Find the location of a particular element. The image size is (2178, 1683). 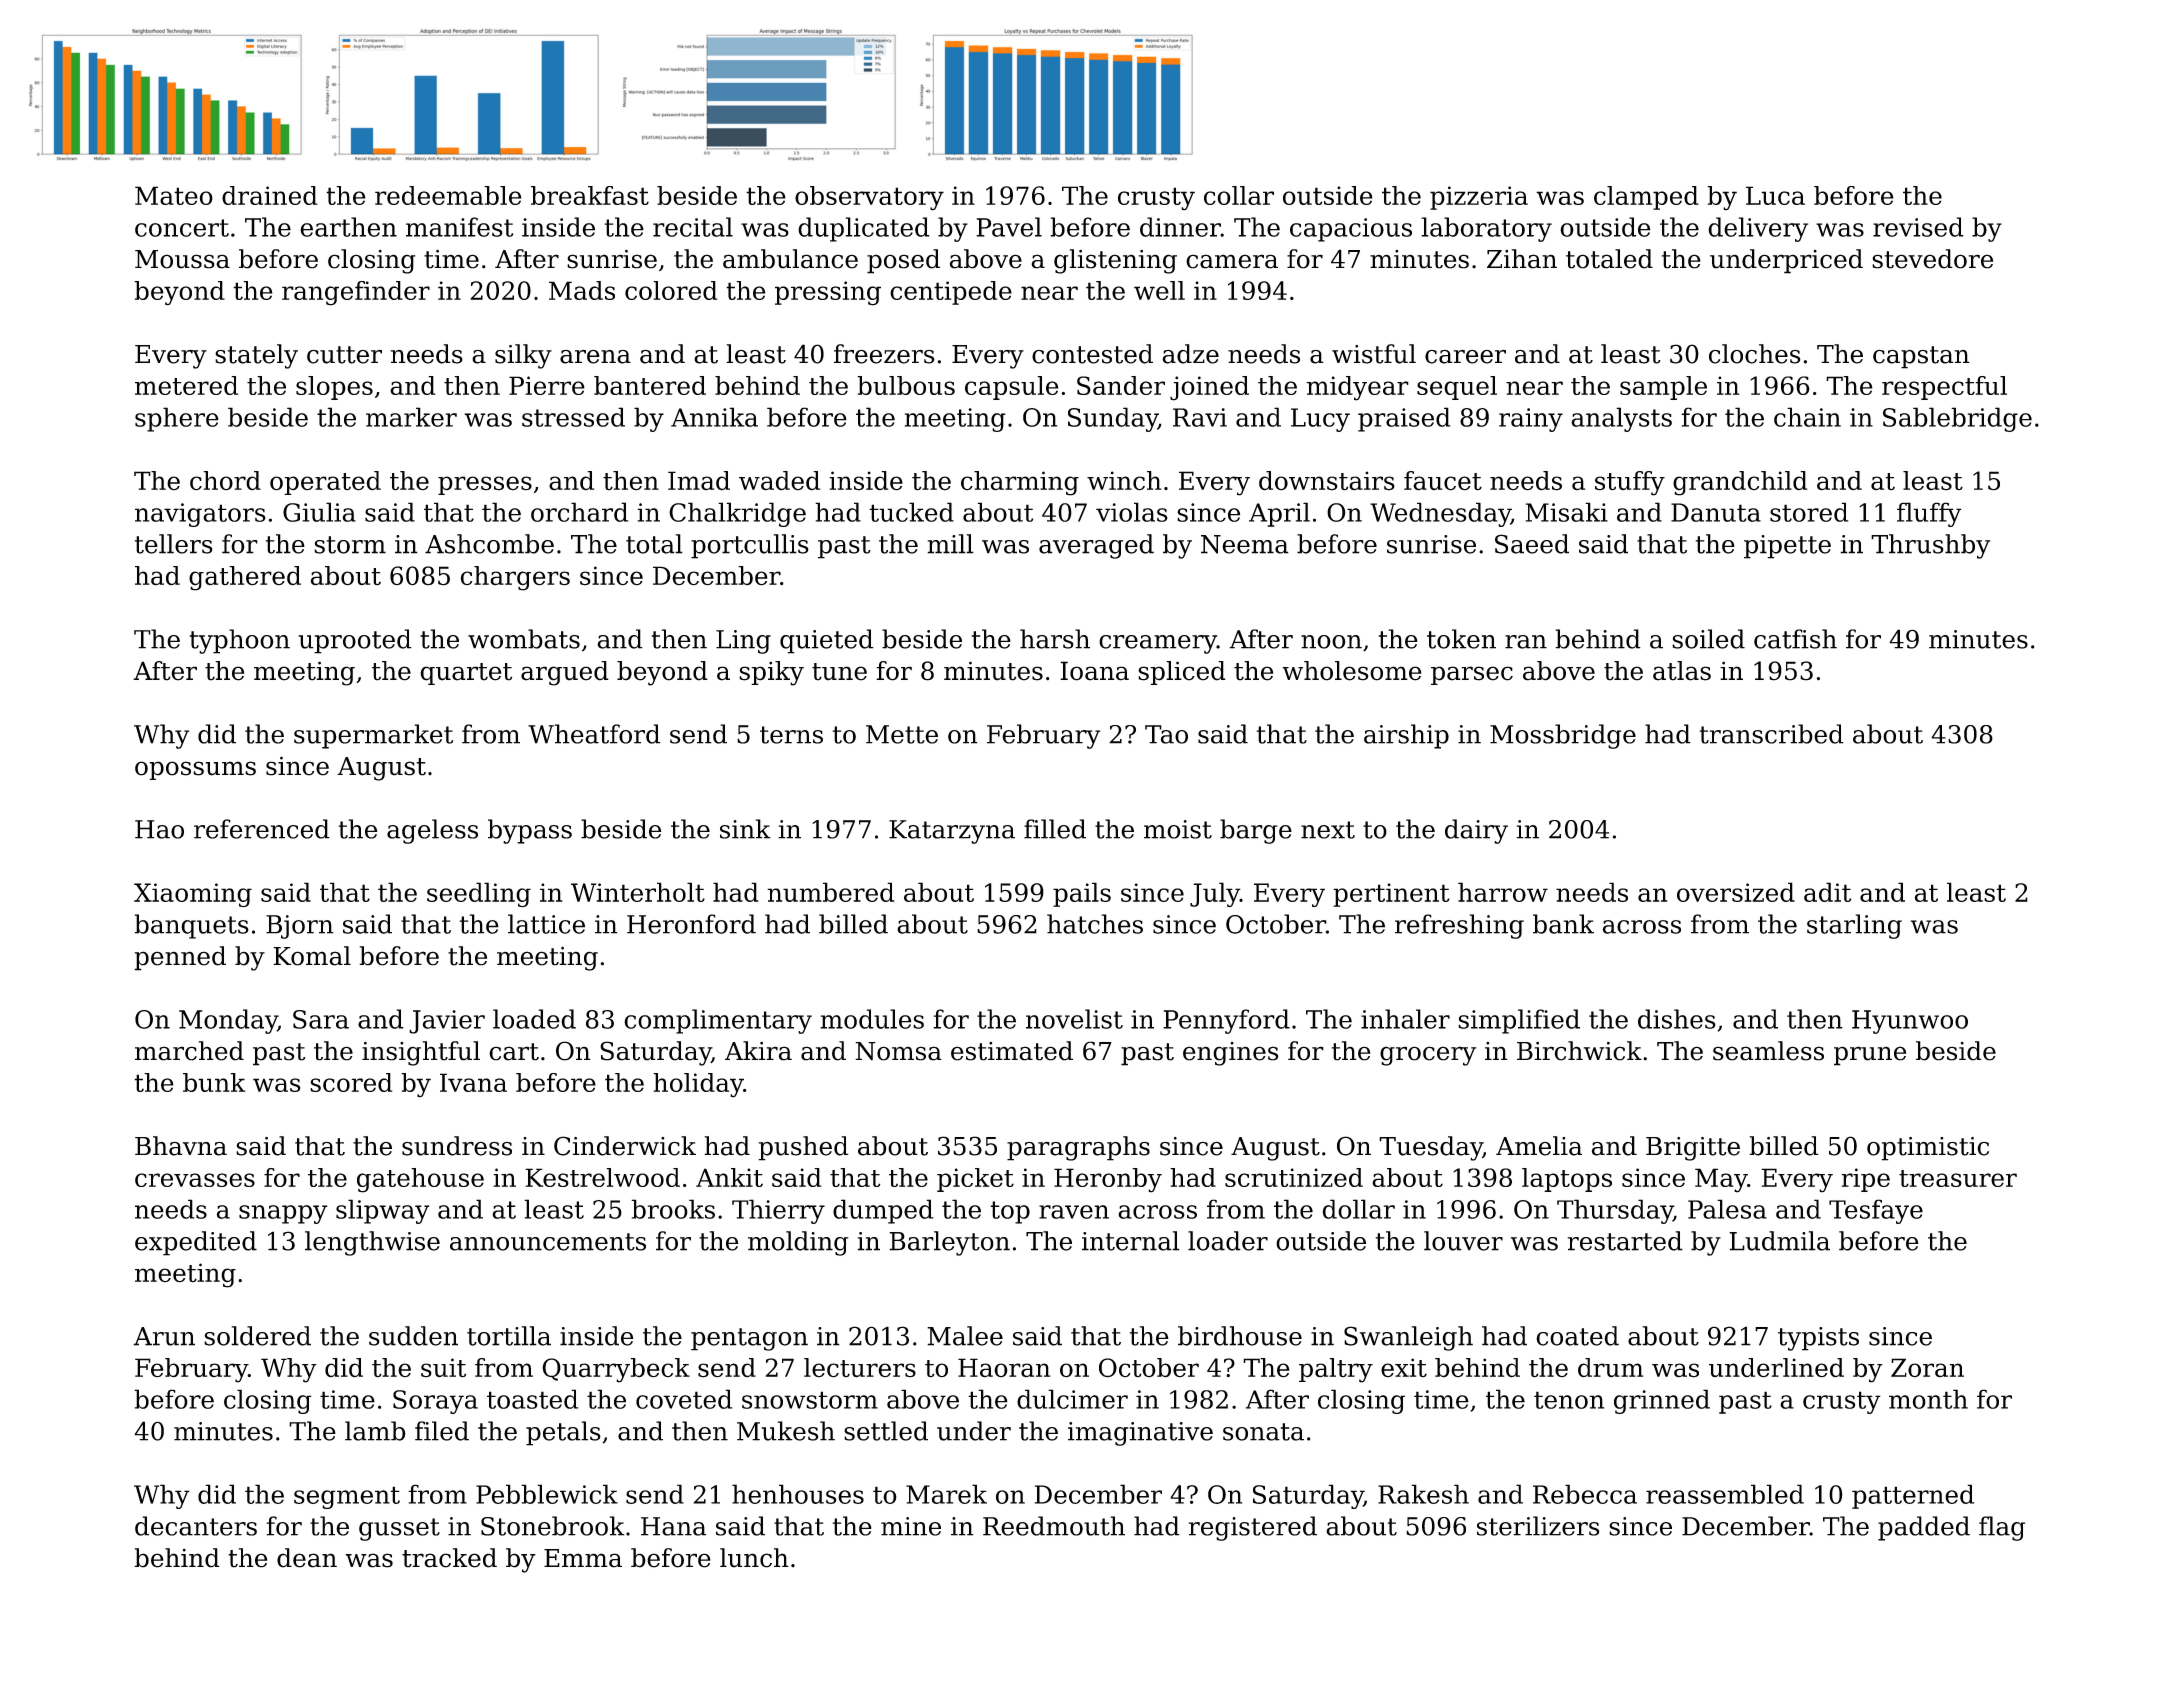

manifest is located at coordinates (459, 227).
